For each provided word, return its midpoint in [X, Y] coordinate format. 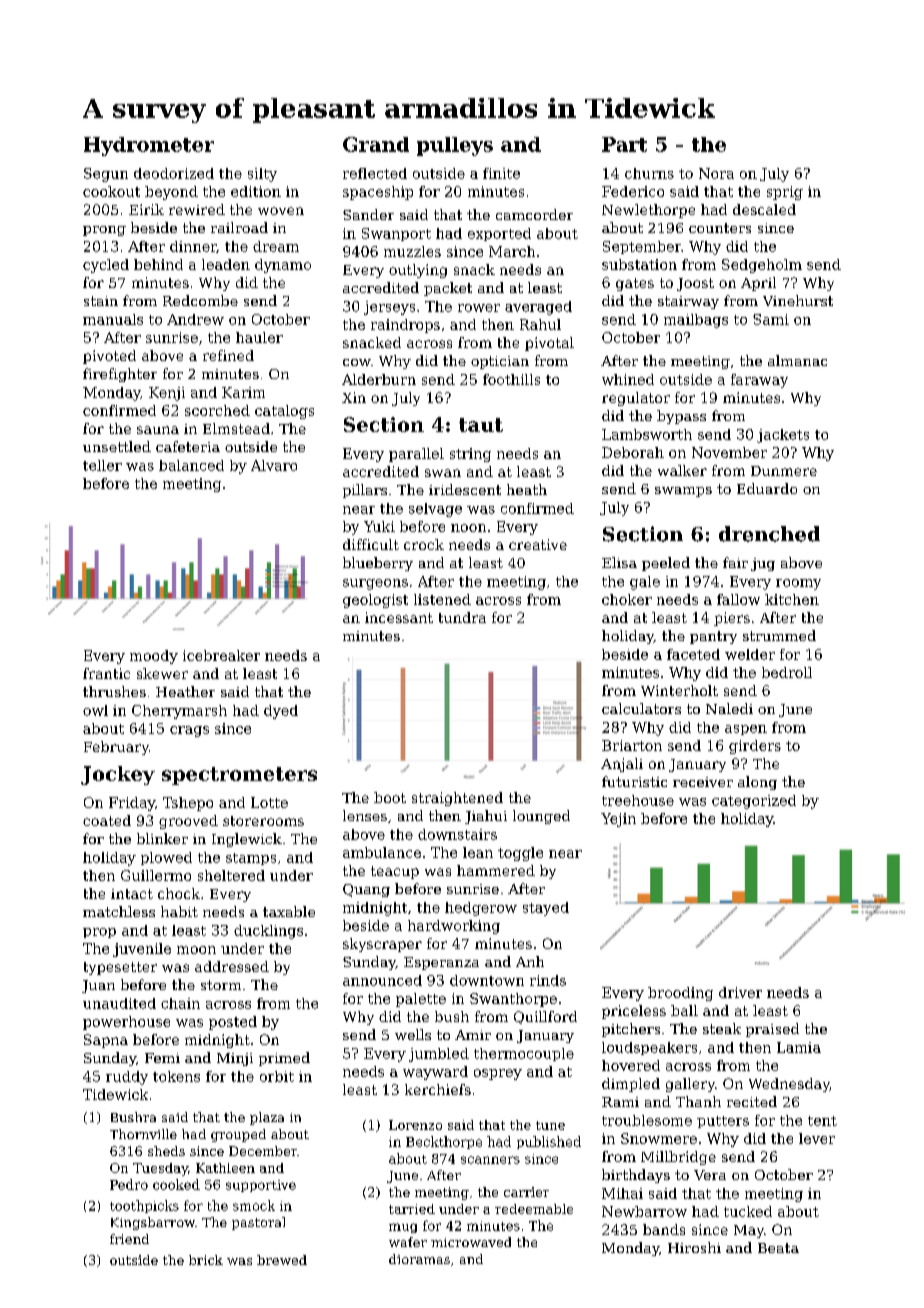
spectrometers [239, 776]
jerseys [389, 308]
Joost [695, 284]
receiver [703, 782]
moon [196, 950]
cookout [111, 191]
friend [129, 1239]
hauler [259, 337]
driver [740, 992]
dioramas [419, 1259]
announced [382, 980]
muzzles [412, 251]
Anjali [622, 765]
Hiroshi [694, 1247]
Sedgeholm [762, 266]
